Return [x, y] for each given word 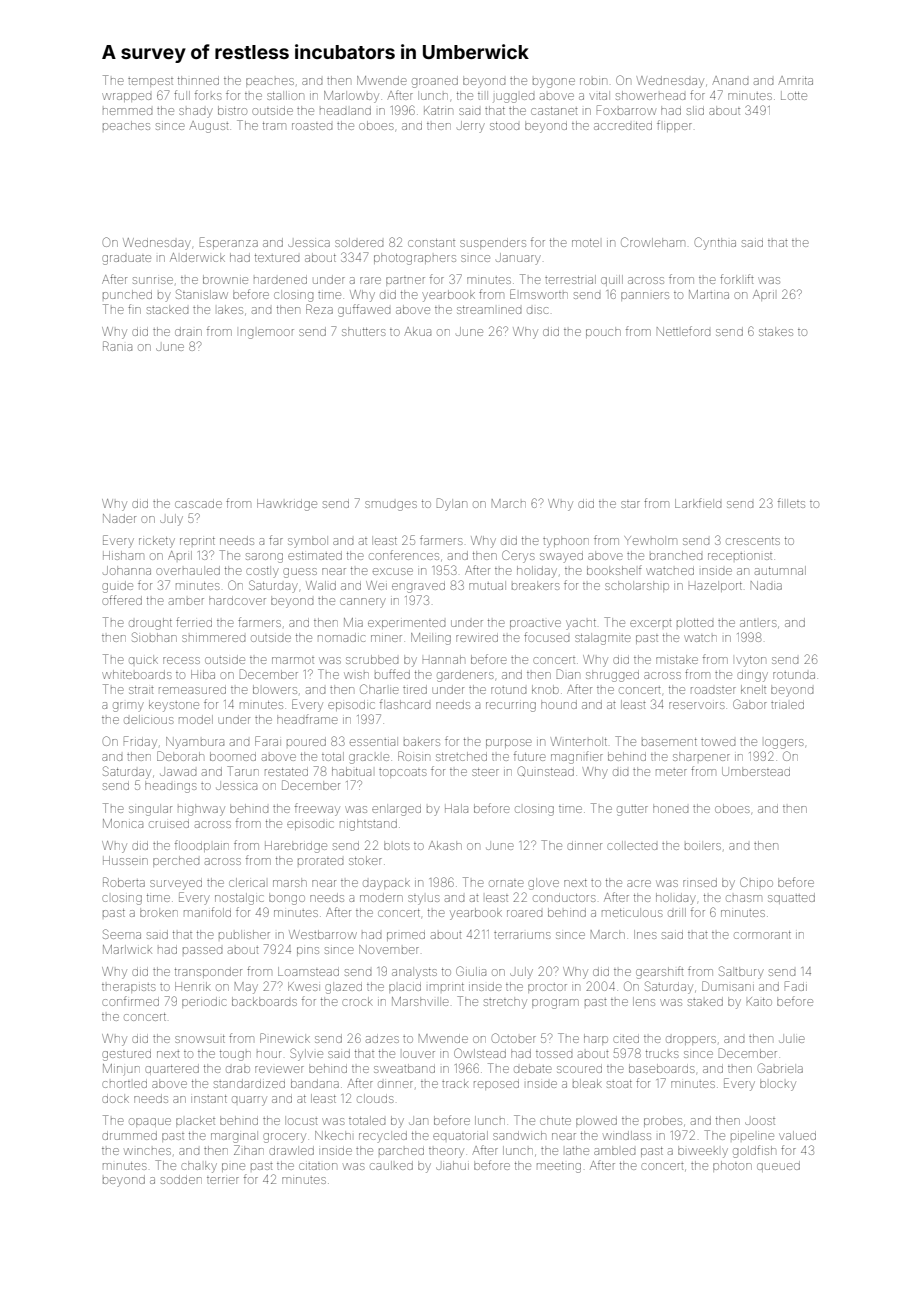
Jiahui [452, 1165]
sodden [181, 1179]
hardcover [237, 600]
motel [585, 243]
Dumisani [728, 986]
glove [543, 884]
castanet [554, 111]
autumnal [780, 570]
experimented [406, 624]
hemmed [127, 111]
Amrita [795, 80]
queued [778, 1166]
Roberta [124, 882]
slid [695, 110]
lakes [230, 309]
